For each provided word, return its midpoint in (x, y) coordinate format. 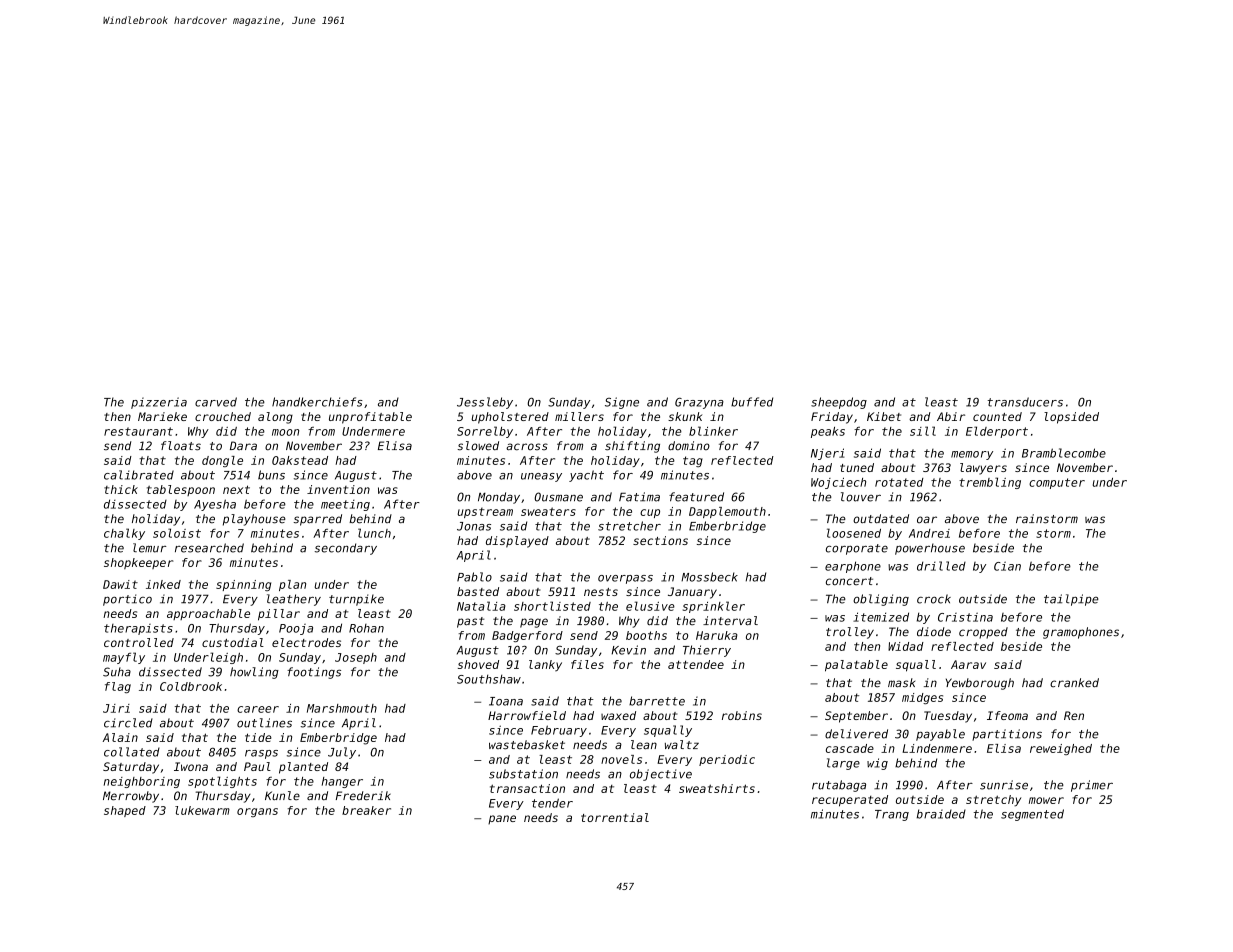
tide (258, 737)
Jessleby (485, 403)
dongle (222, 461)
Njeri (827, 454)
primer (1092, 786)
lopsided (1071, 418)
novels (621, 759)
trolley (850, 633)
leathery (294, 600)
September (856, 717)
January (692, 593)
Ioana (506, 701)
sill (923, 431)
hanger (342, 782)
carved (216, 402)
